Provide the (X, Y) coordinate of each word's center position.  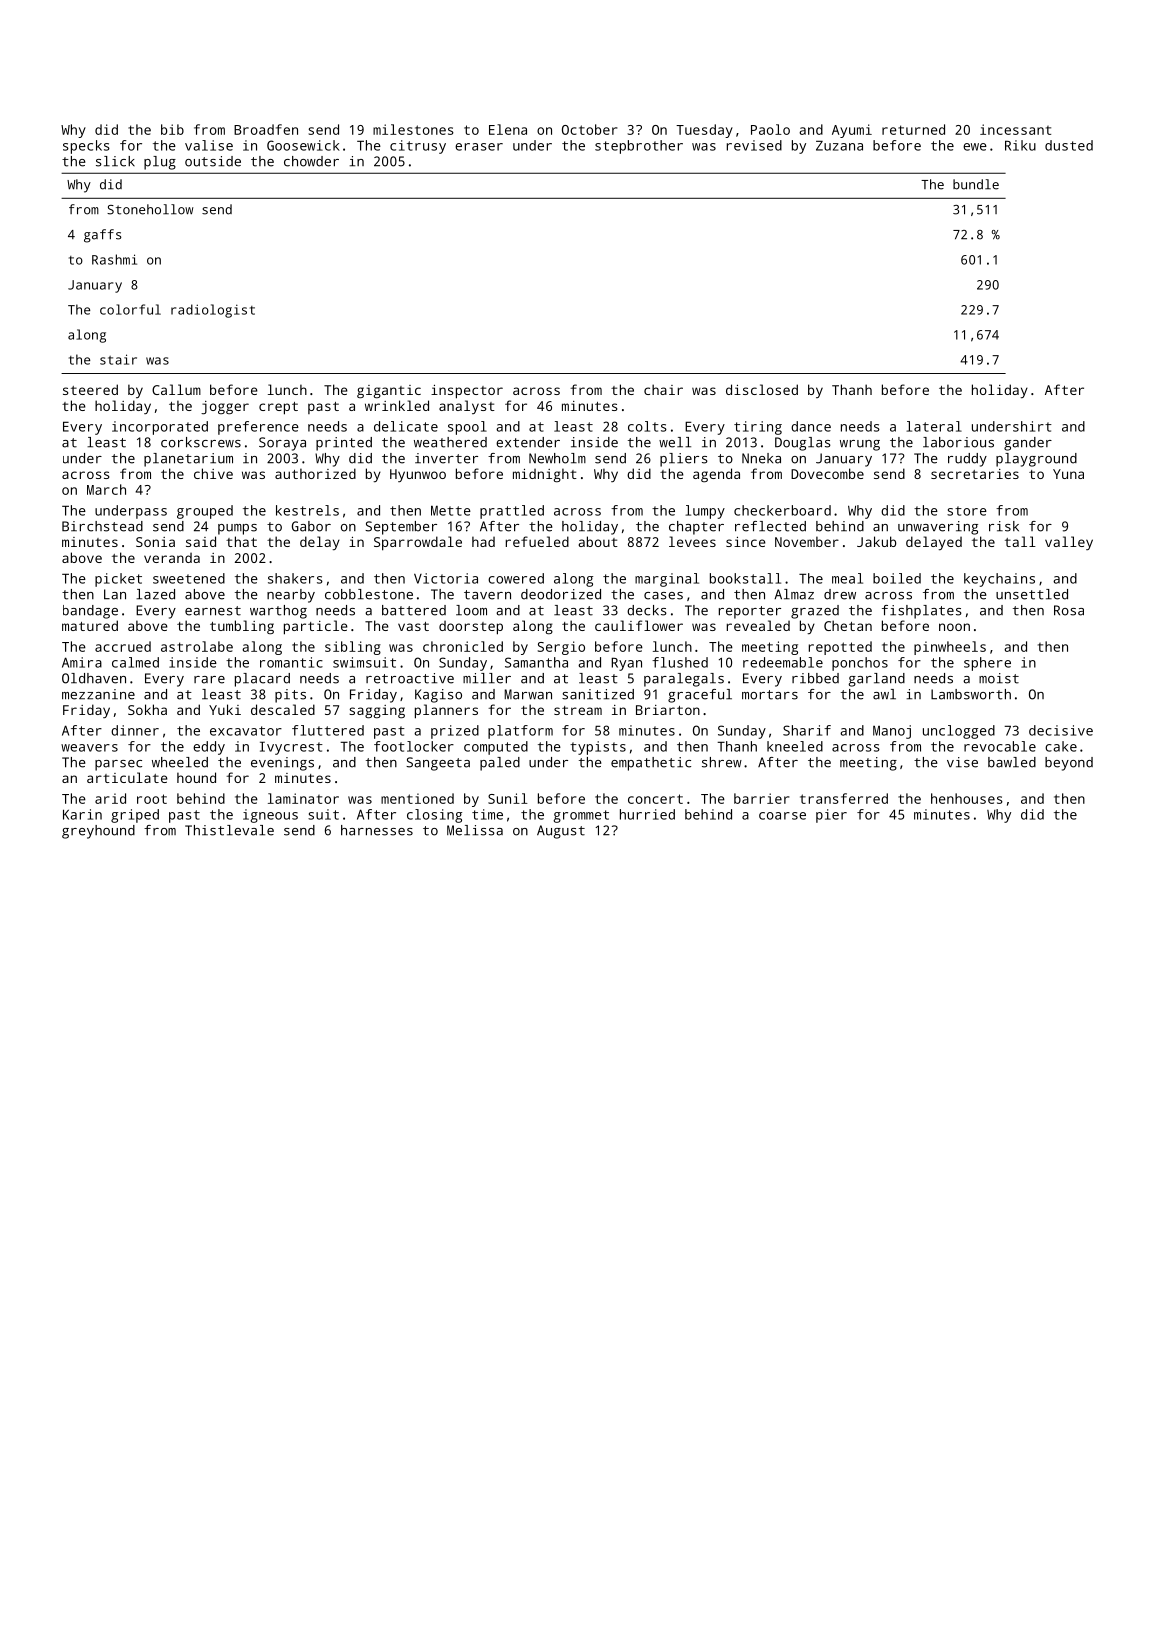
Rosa (1069, 610)
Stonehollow (150, 209)
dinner (135, 730)
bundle (976, 184)
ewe (975, 147)
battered (414, 610)
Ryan (626, 664)
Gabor (311, 526)
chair (663, 389)
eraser (479, 147)
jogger (225, 408)
